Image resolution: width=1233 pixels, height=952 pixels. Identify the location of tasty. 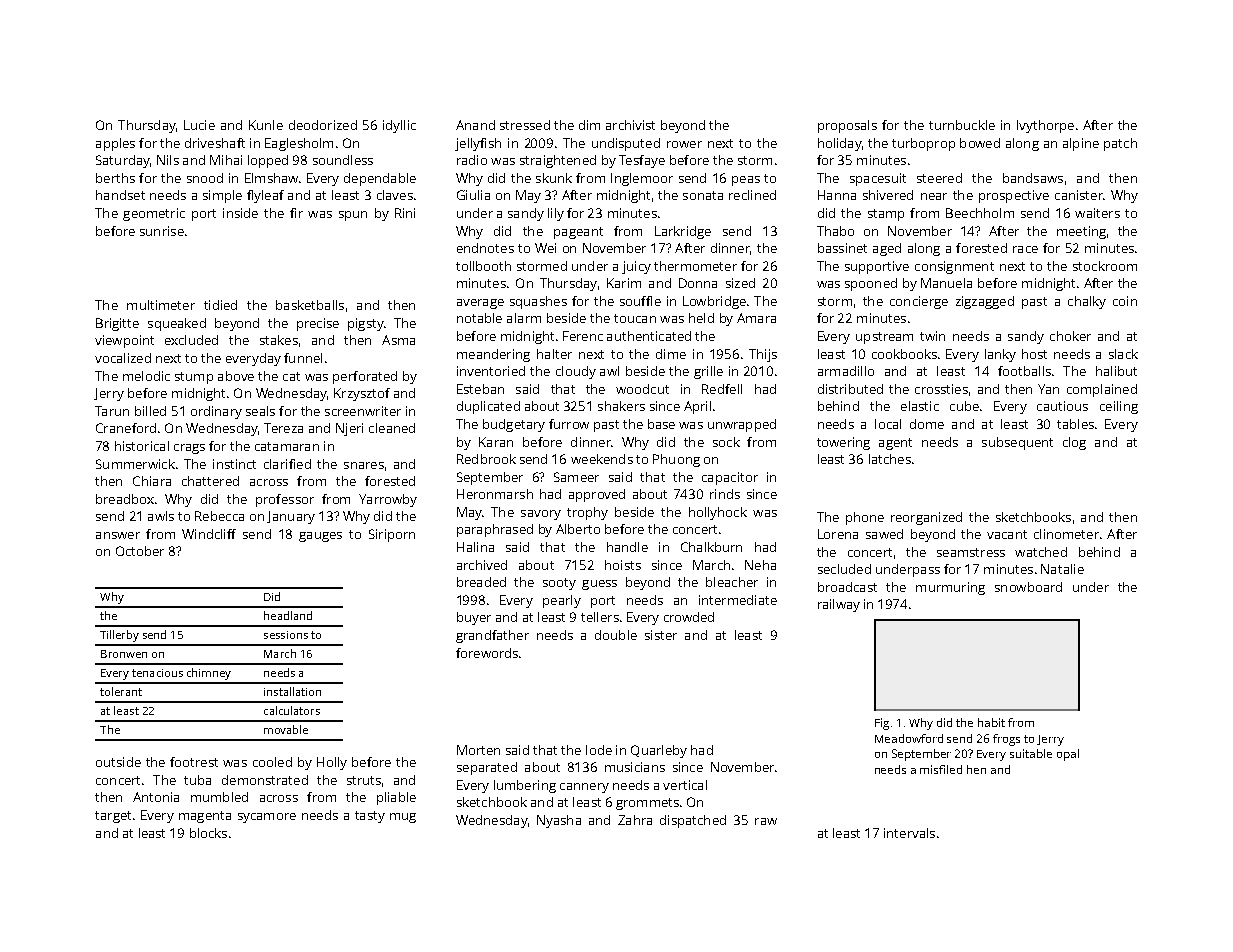
(370, 817).
